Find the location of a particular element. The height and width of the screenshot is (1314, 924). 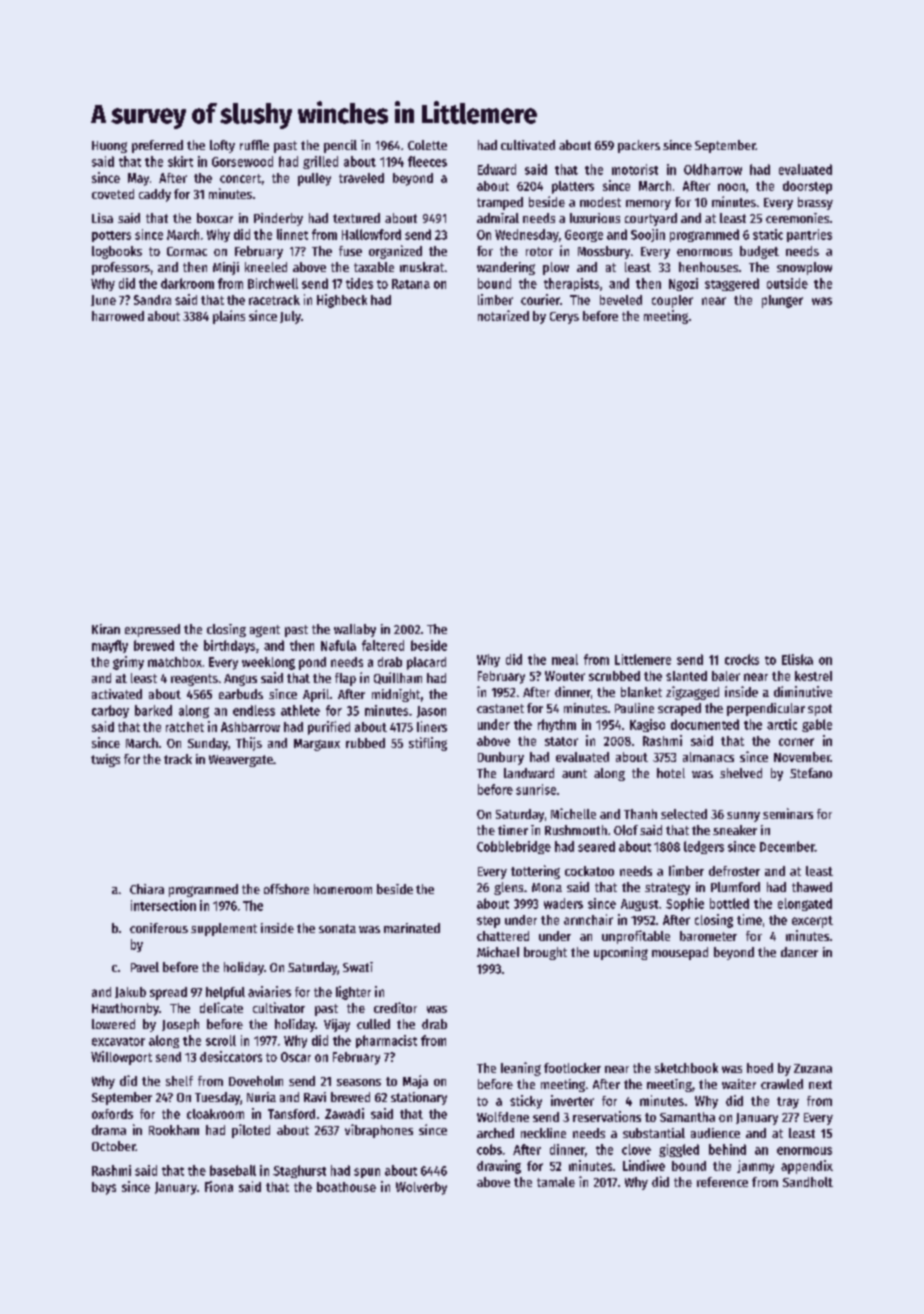

preferred is located at coordinates (157, 146).
